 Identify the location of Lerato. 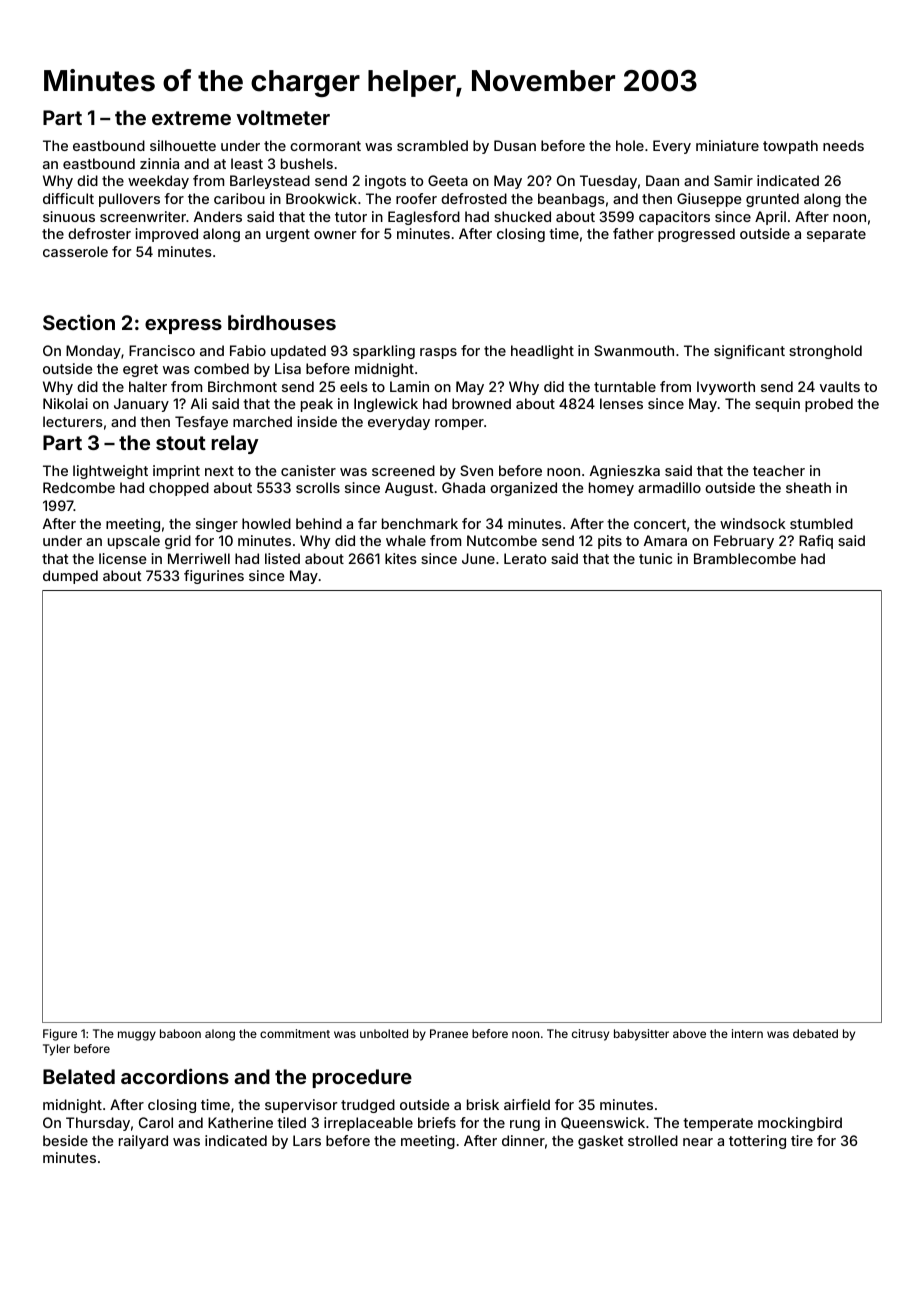
(525, 558).
